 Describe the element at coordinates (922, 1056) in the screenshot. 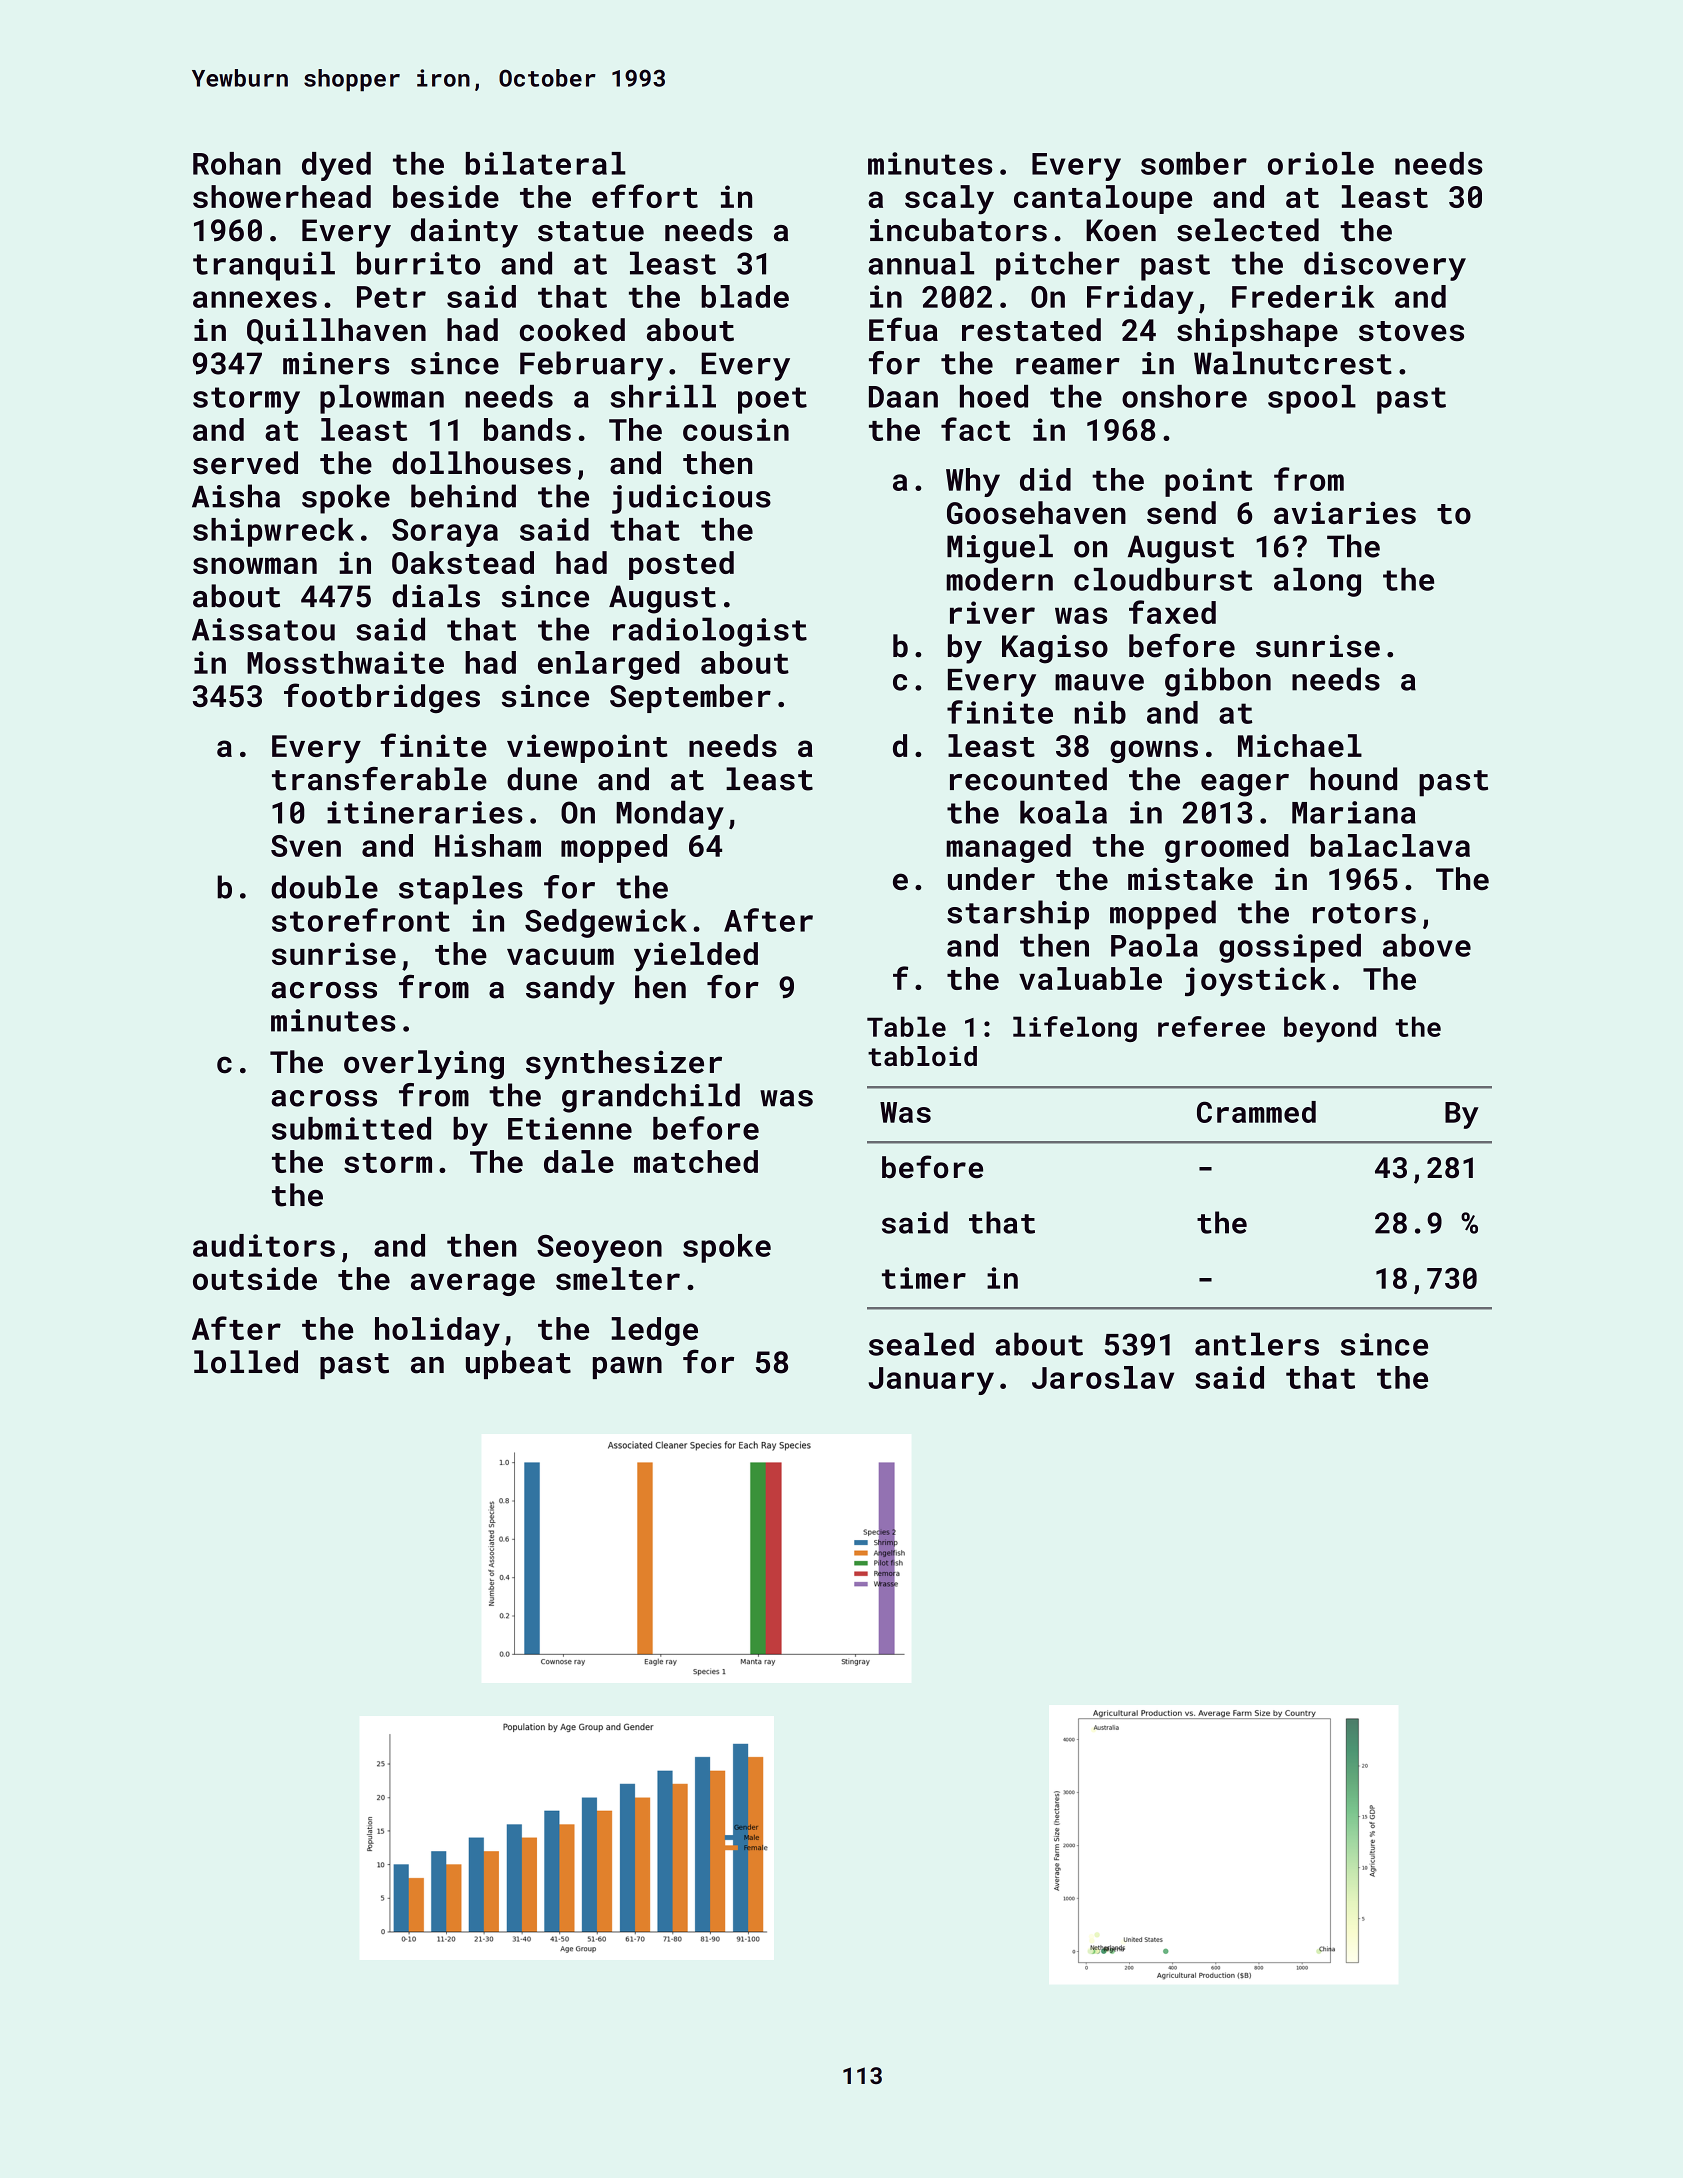

I see `tabloid` at that location.
